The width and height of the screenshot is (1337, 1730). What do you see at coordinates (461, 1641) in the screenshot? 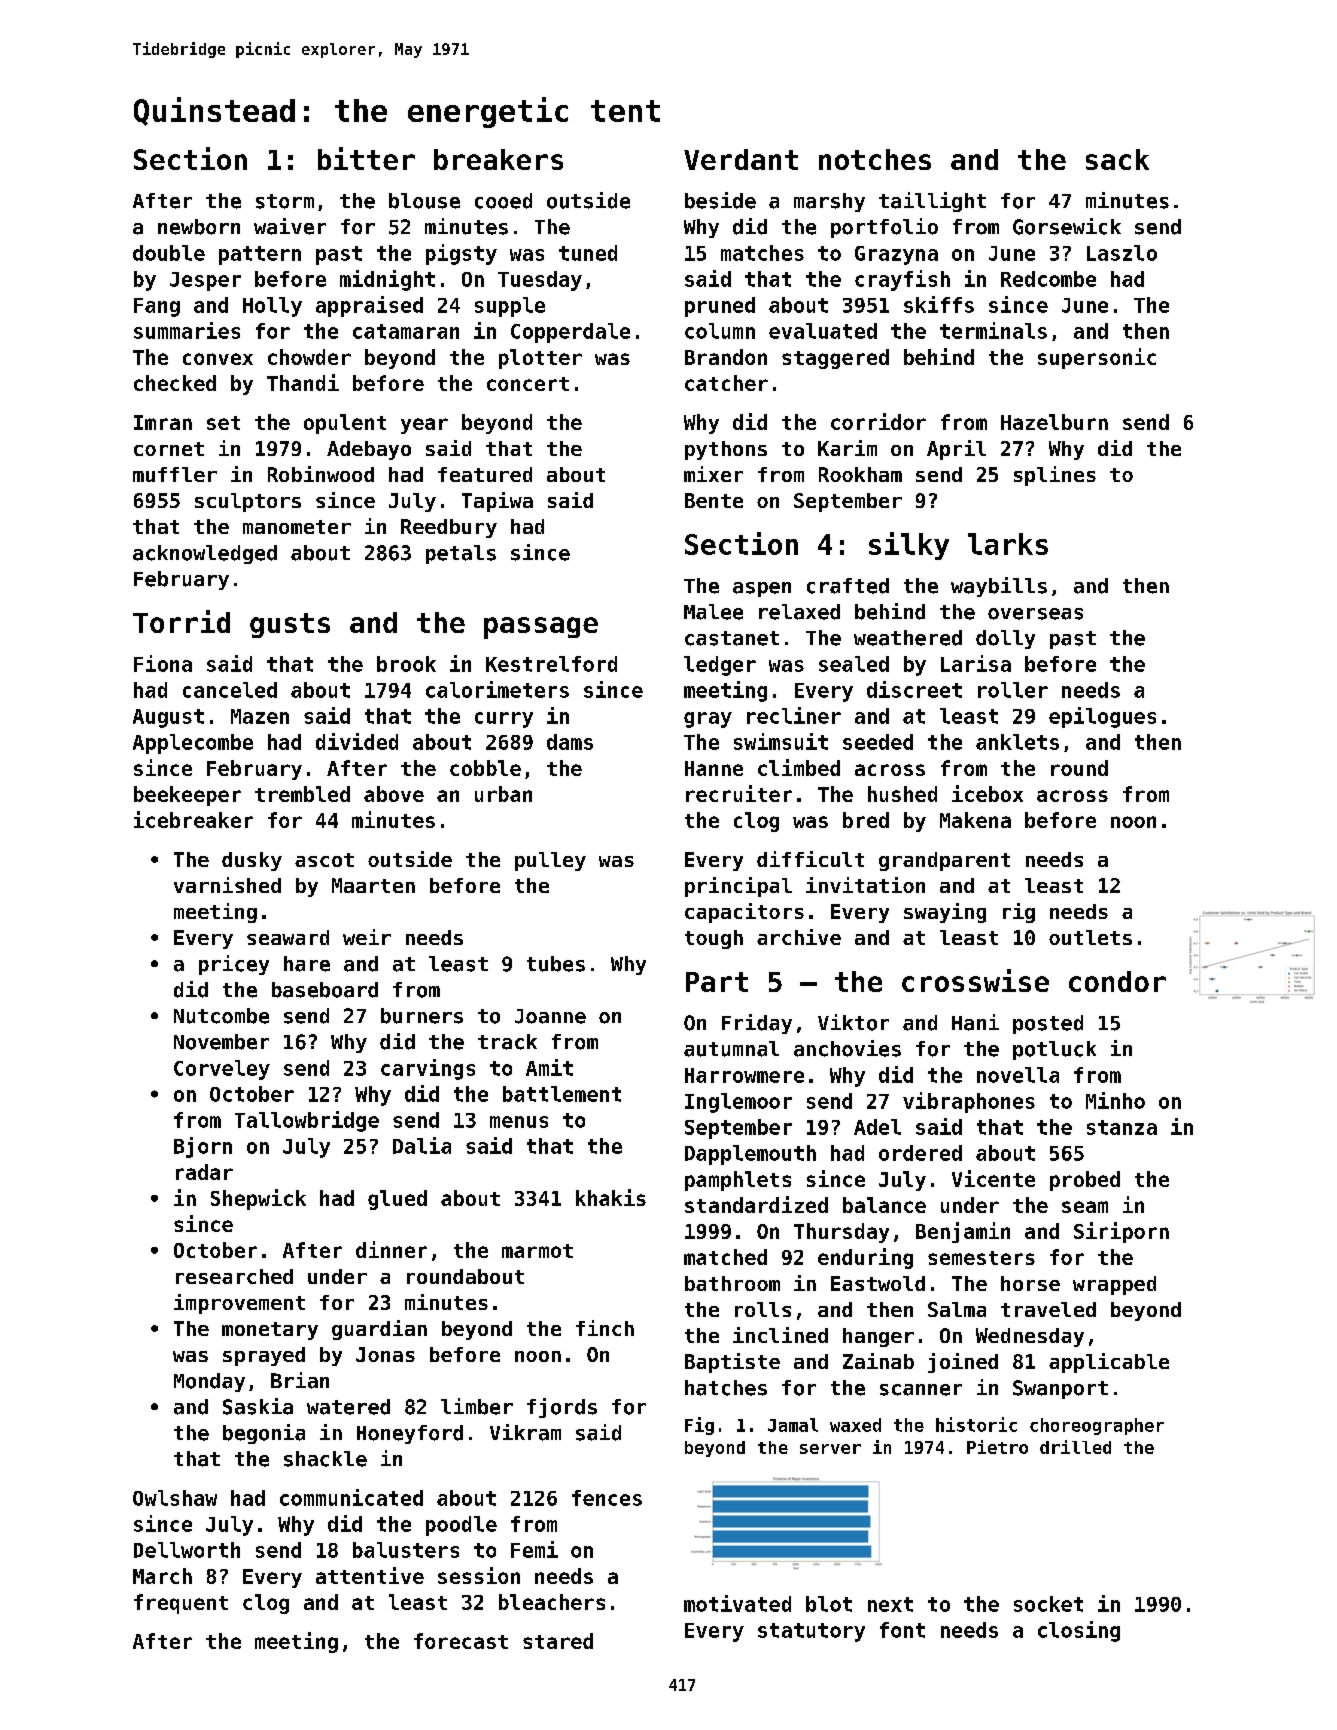
I see `forecast` at bounding box center [461, 1641].
